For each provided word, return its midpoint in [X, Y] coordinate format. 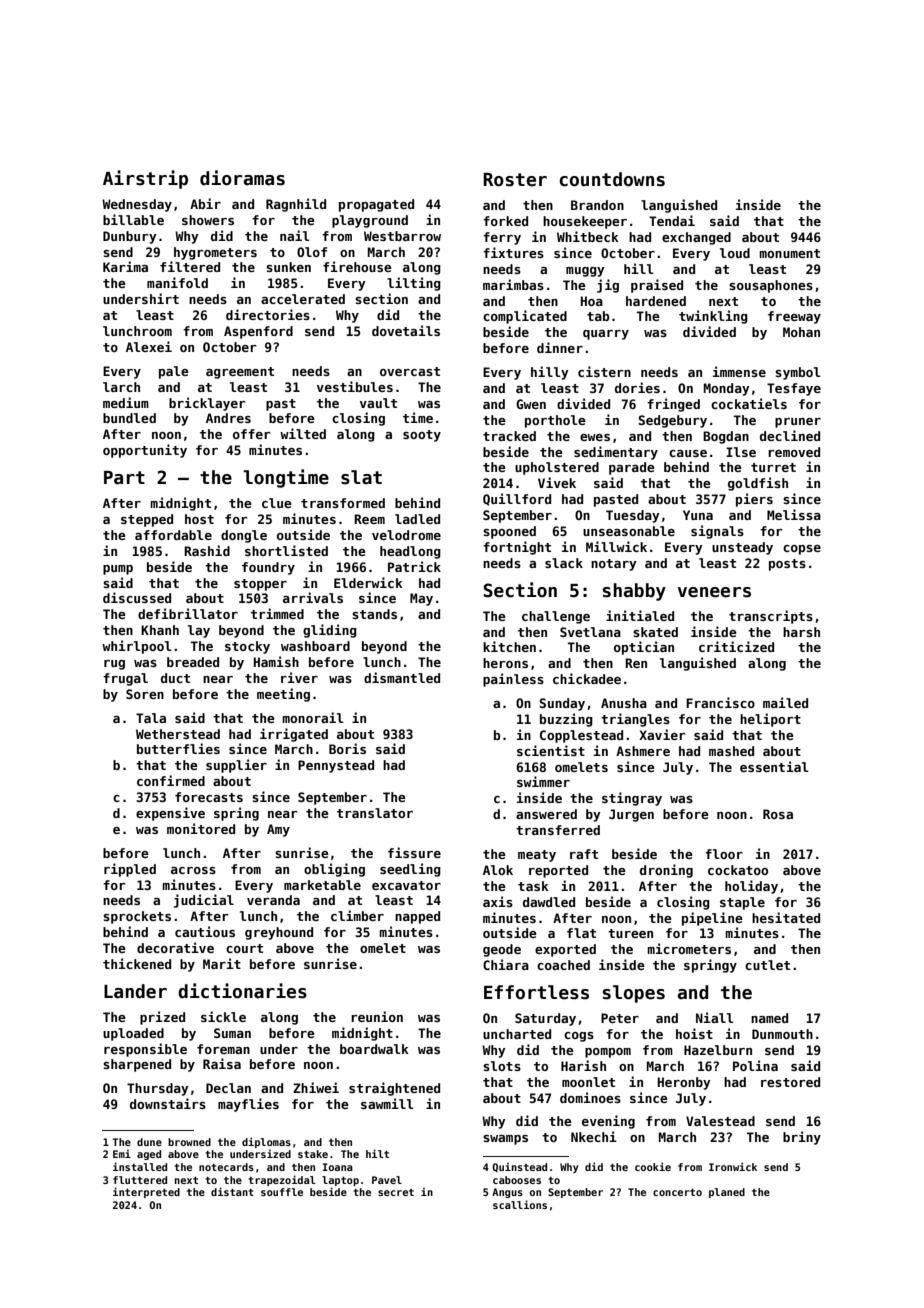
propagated [376, 205]
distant [232, 1191]
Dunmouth [782, 1034]
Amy [278, 830]
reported [558, 871]
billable [133, 219]
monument [789, 253]
